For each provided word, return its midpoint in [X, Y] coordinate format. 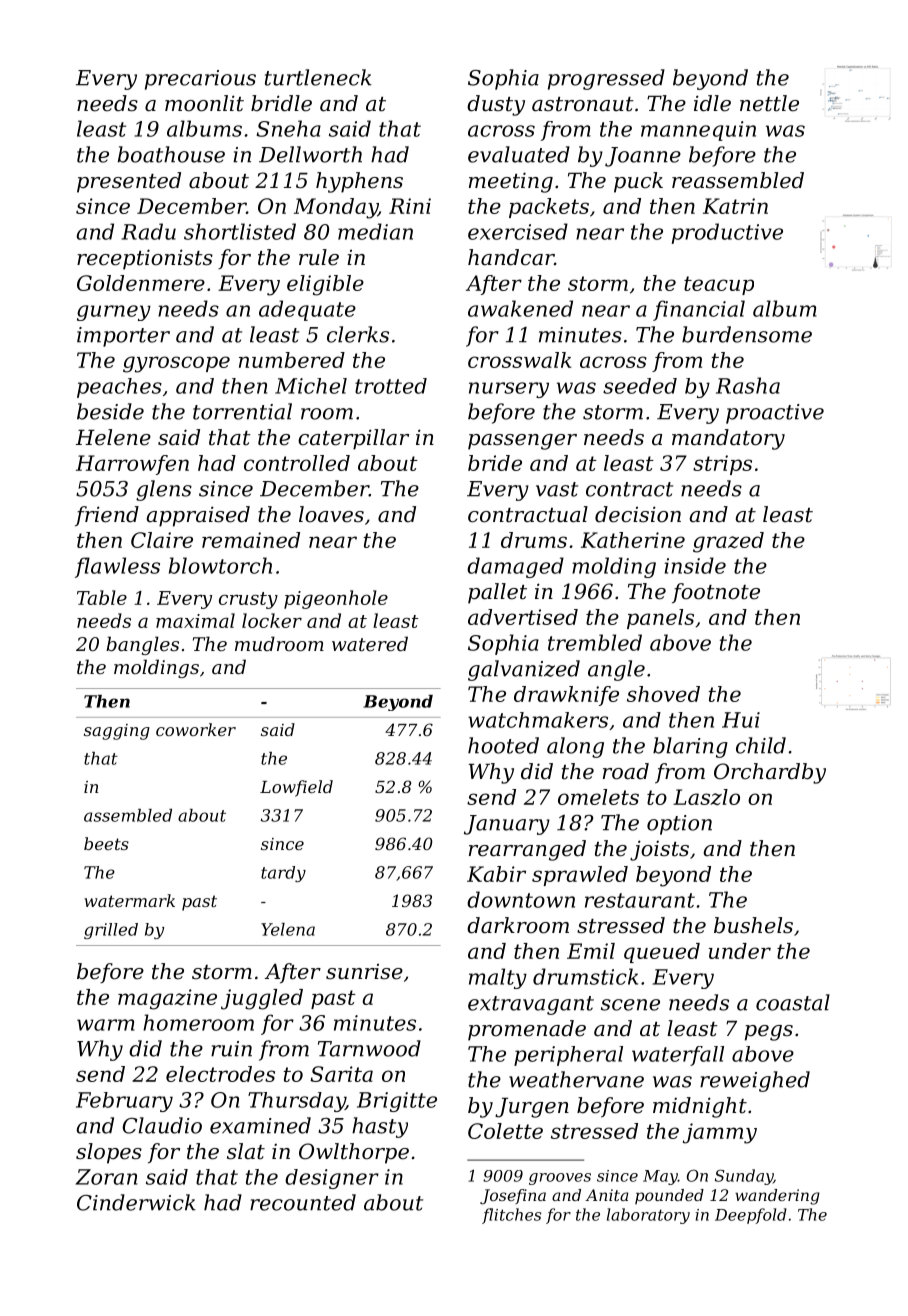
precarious [200, 80]
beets [106, 843]
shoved [663, 694]
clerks [358, 334]
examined [260, 1125]
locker [272, 620]
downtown [521, 899]
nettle [769, 103]
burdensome [747, 334]
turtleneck [318, 77]
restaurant [640, 900]
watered [370, 643]
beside [110, 411]
